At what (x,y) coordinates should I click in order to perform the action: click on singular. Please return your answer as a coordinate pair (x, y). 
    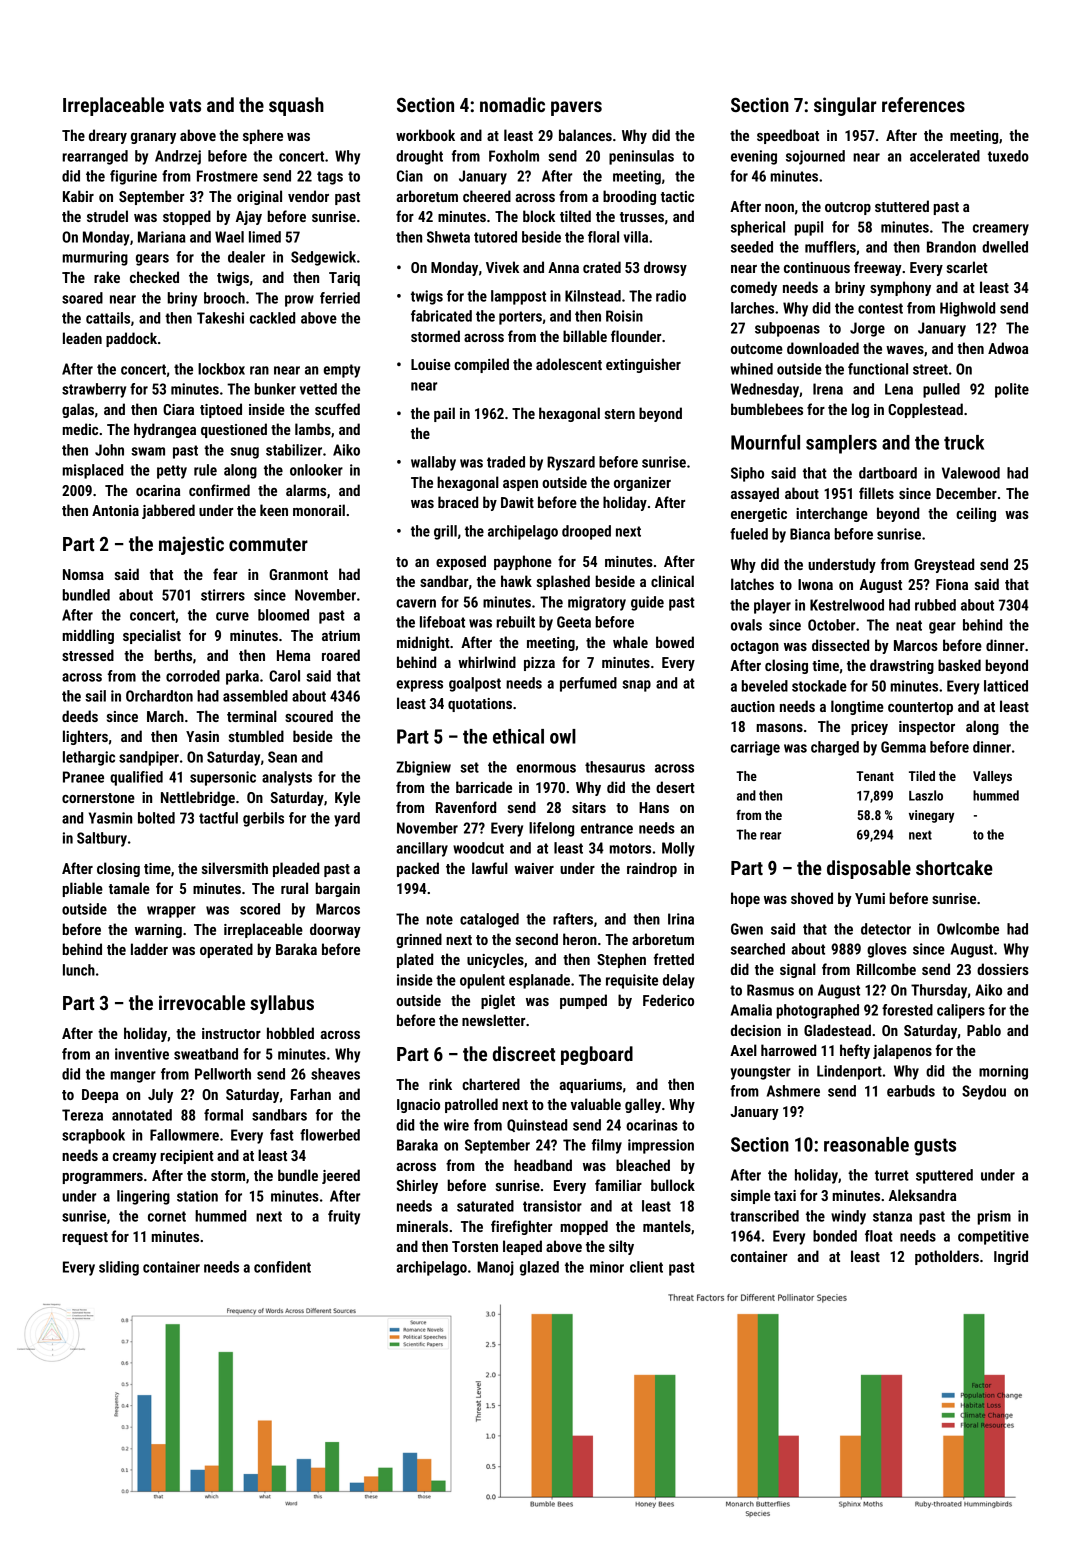
    Looking at the image, I should click on (845, 106).
